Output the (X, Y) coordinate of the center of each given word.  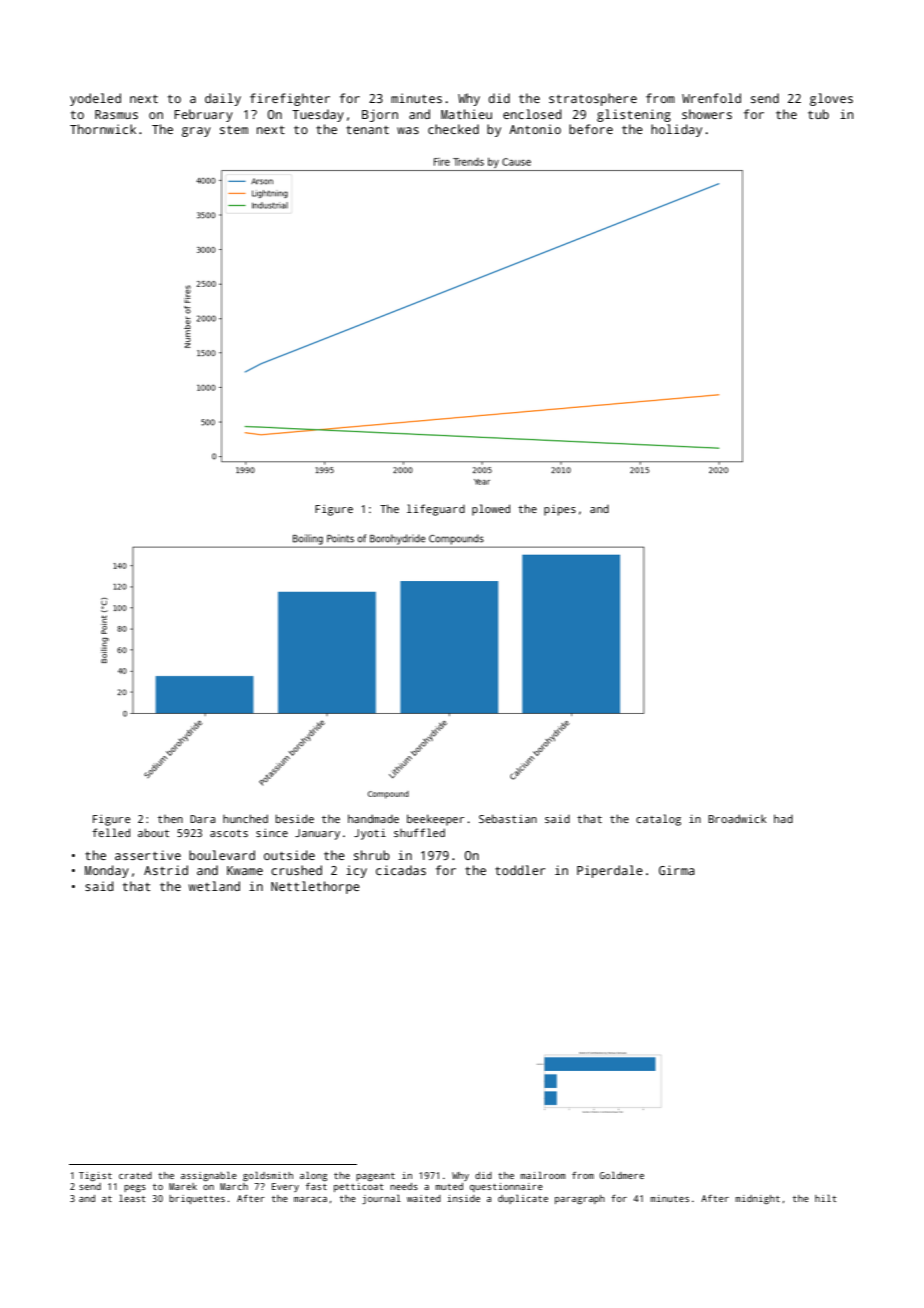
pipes (560, 510)
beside (294, 818)
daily (223, 99)
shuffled (419, 832)
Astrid (166, 870)
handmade (373, 818)
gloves (831, 99)
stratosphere (593, 99)
